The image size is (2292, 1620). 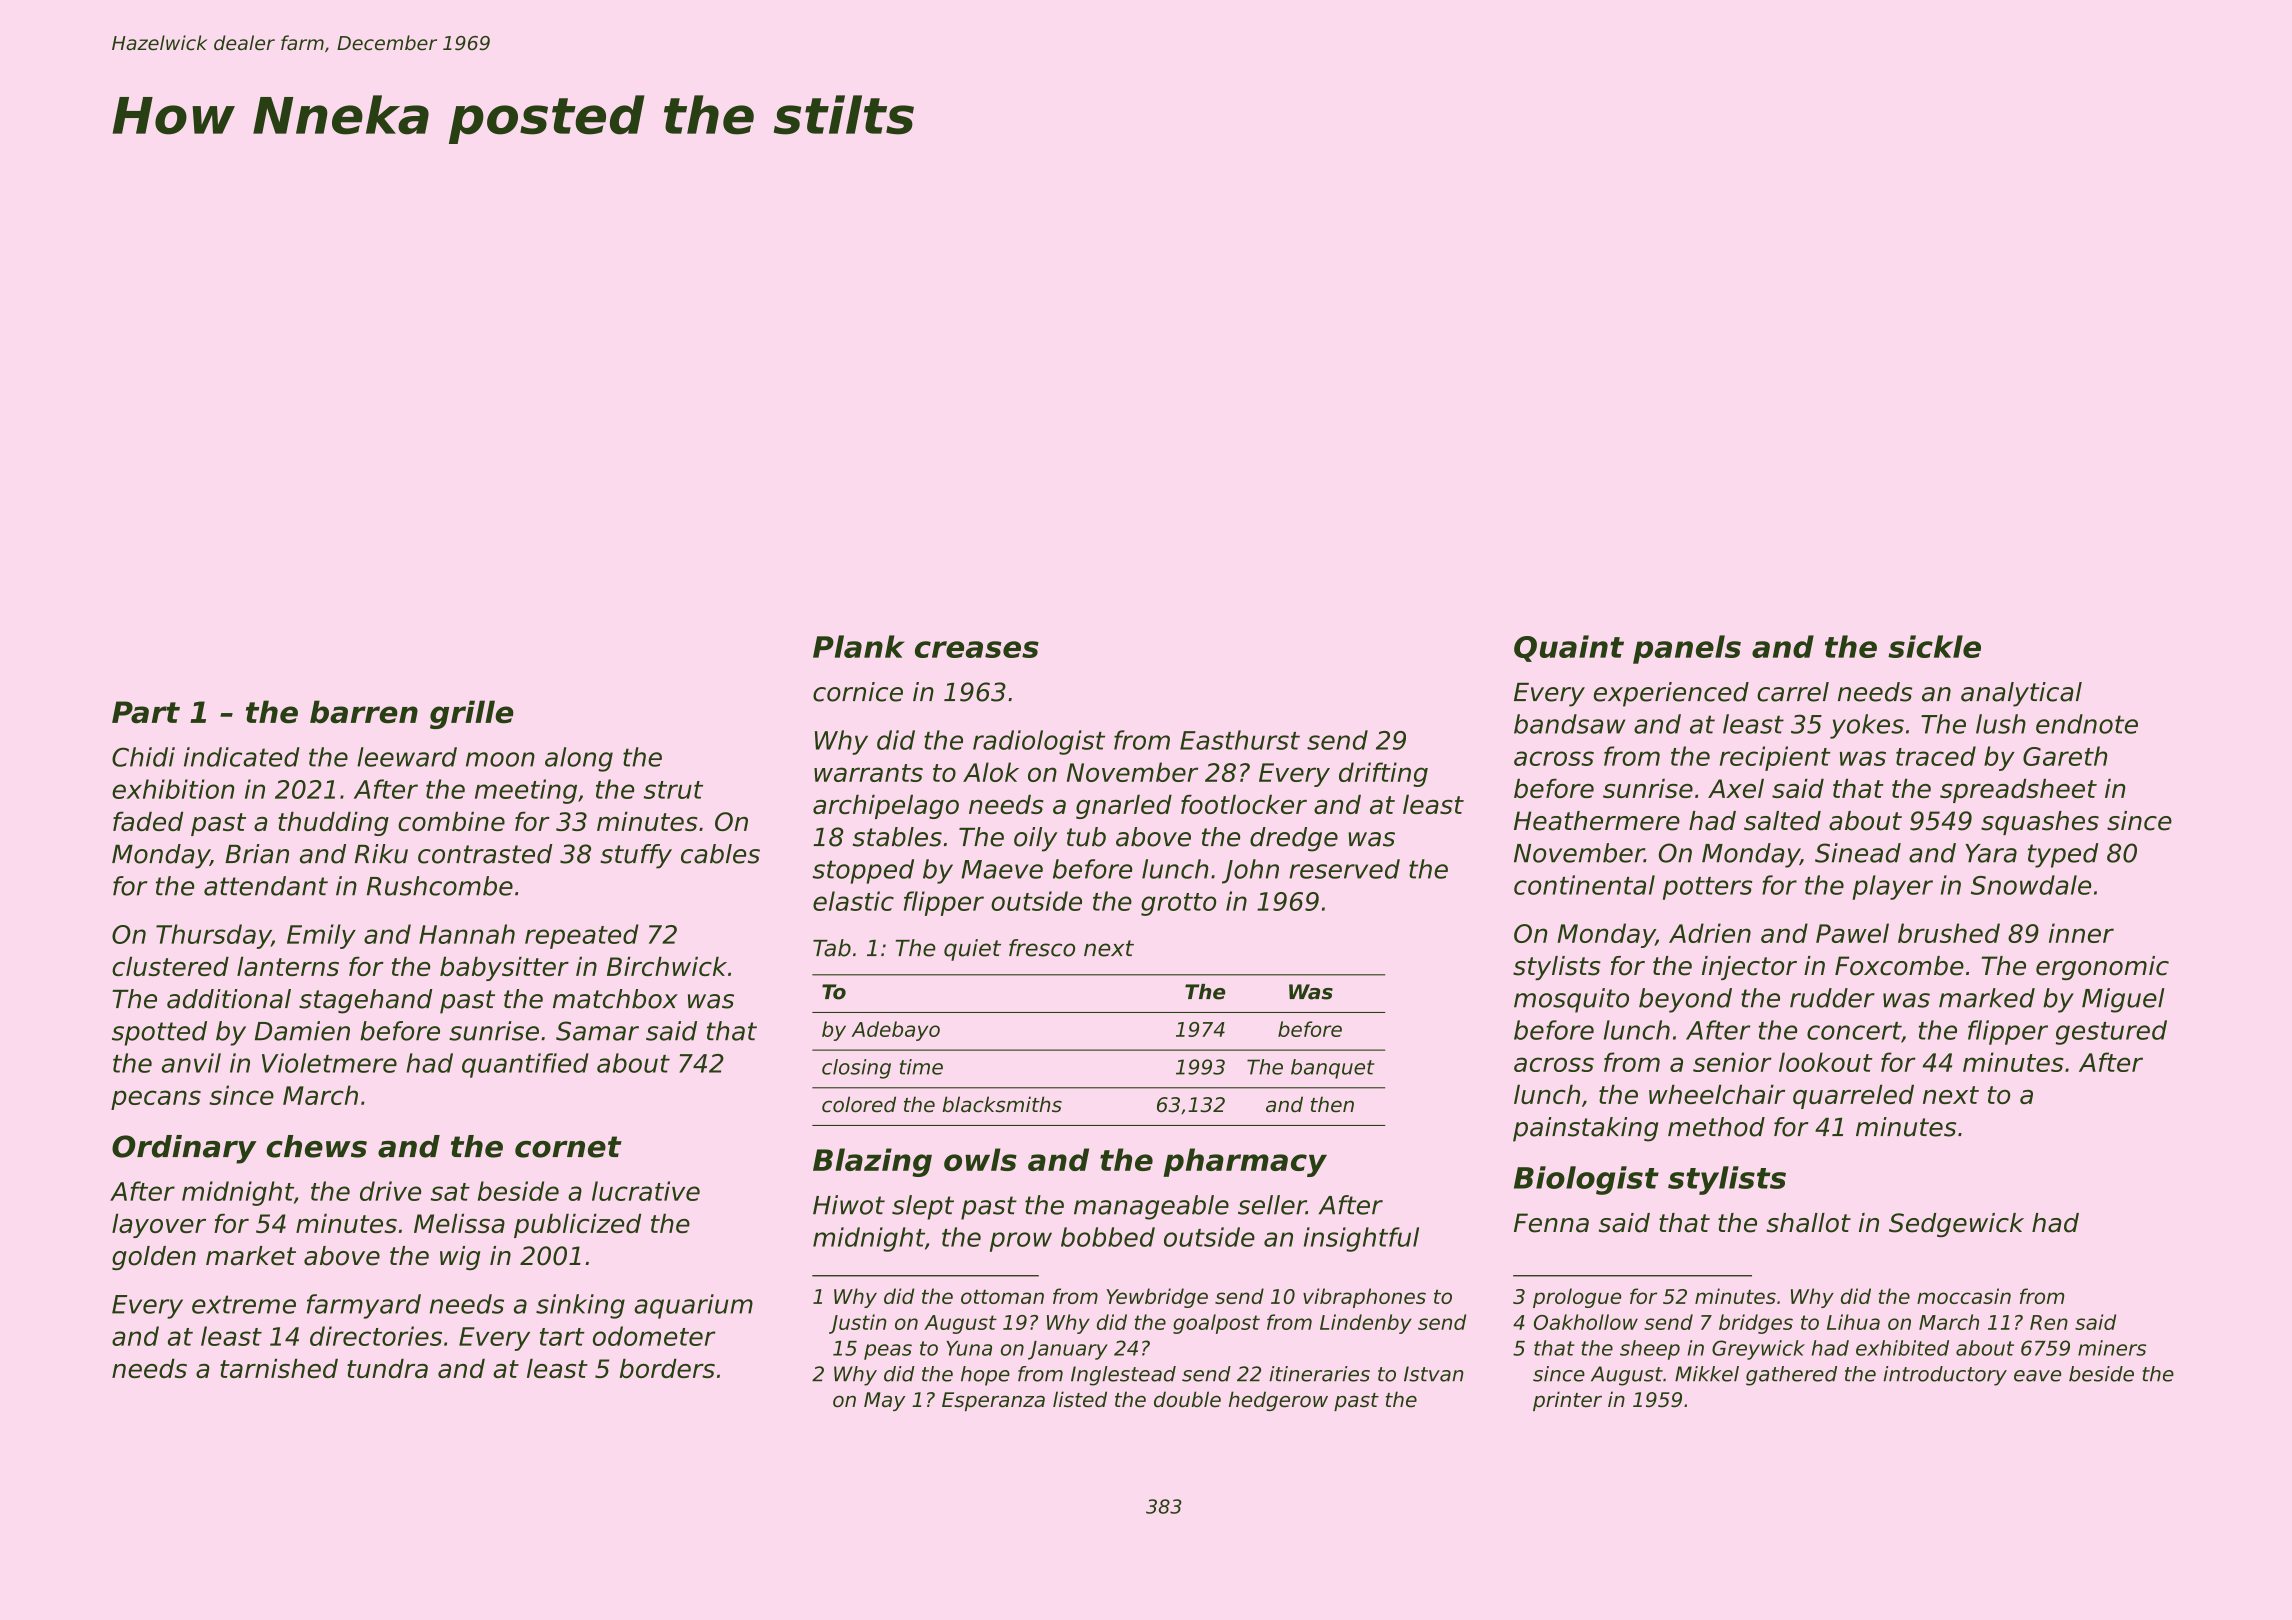 What do you see at coordinates (977, 649) in the document?
I see `creases` at bounding box center [977, 649].
